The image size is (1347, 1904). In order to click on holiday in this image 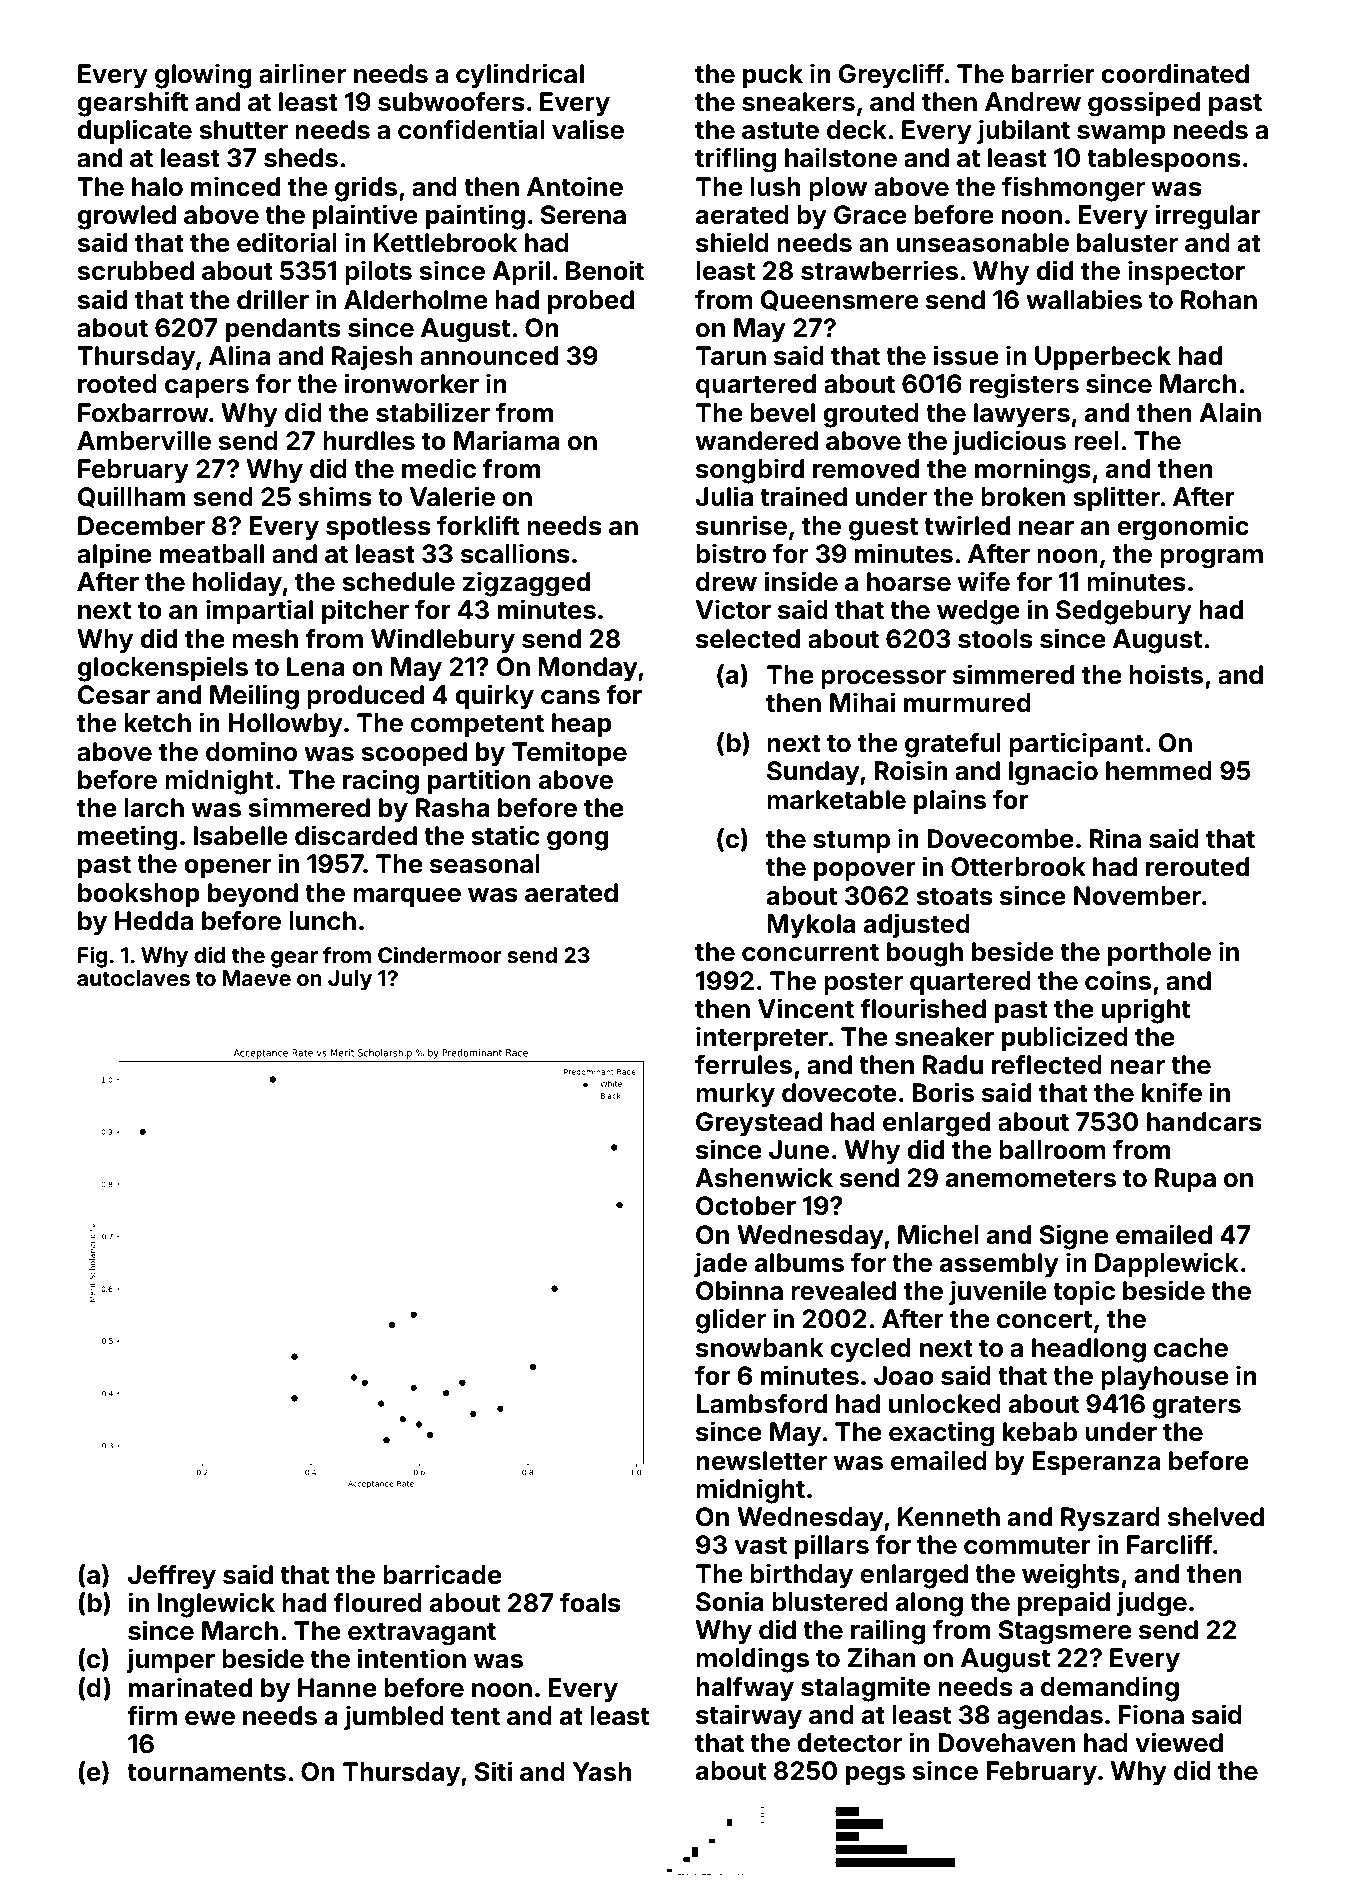, I will do `click(237, 584)`.
